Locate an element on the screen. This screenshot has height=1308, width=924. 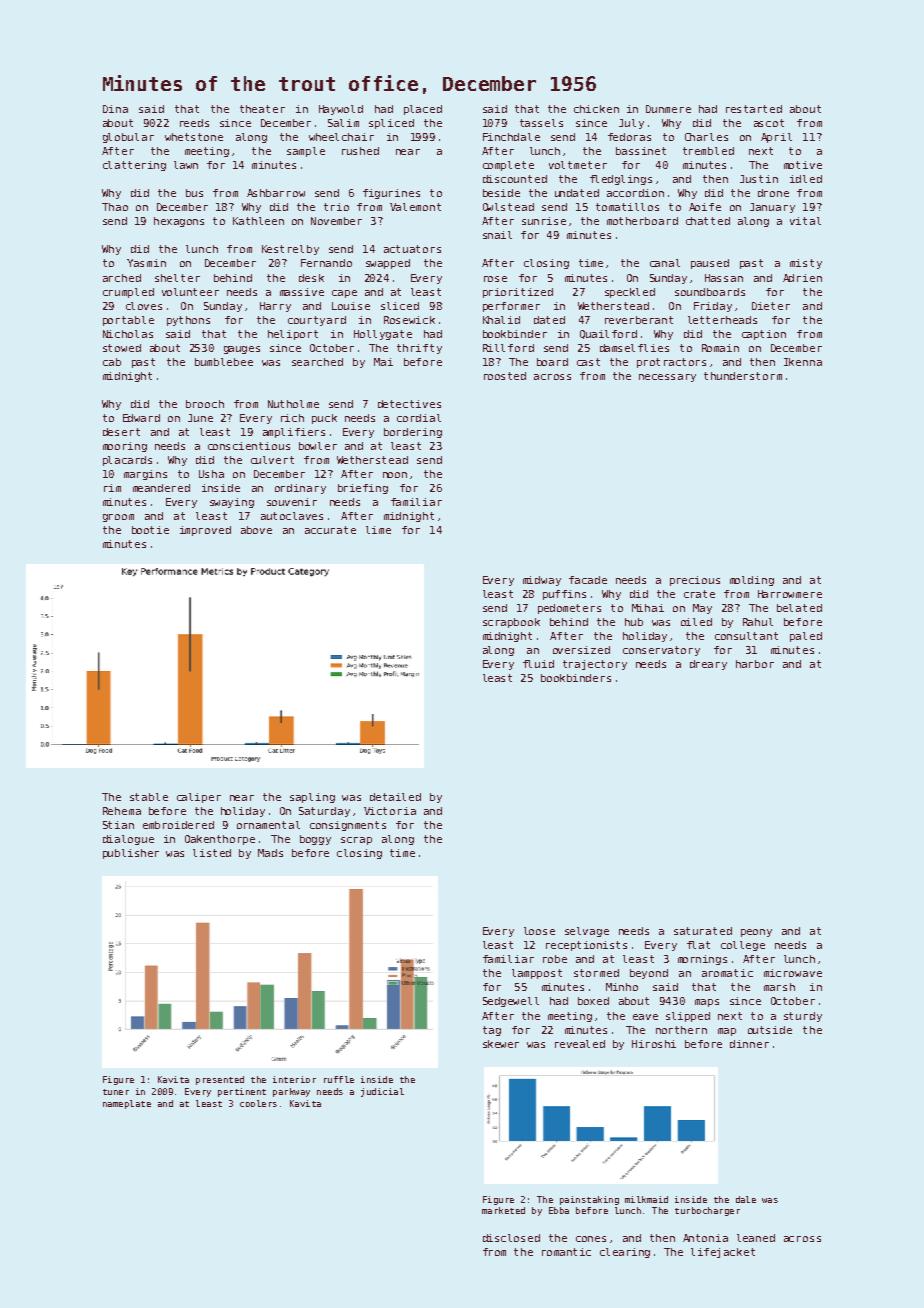
listed is located at coordinates (212, 853).
